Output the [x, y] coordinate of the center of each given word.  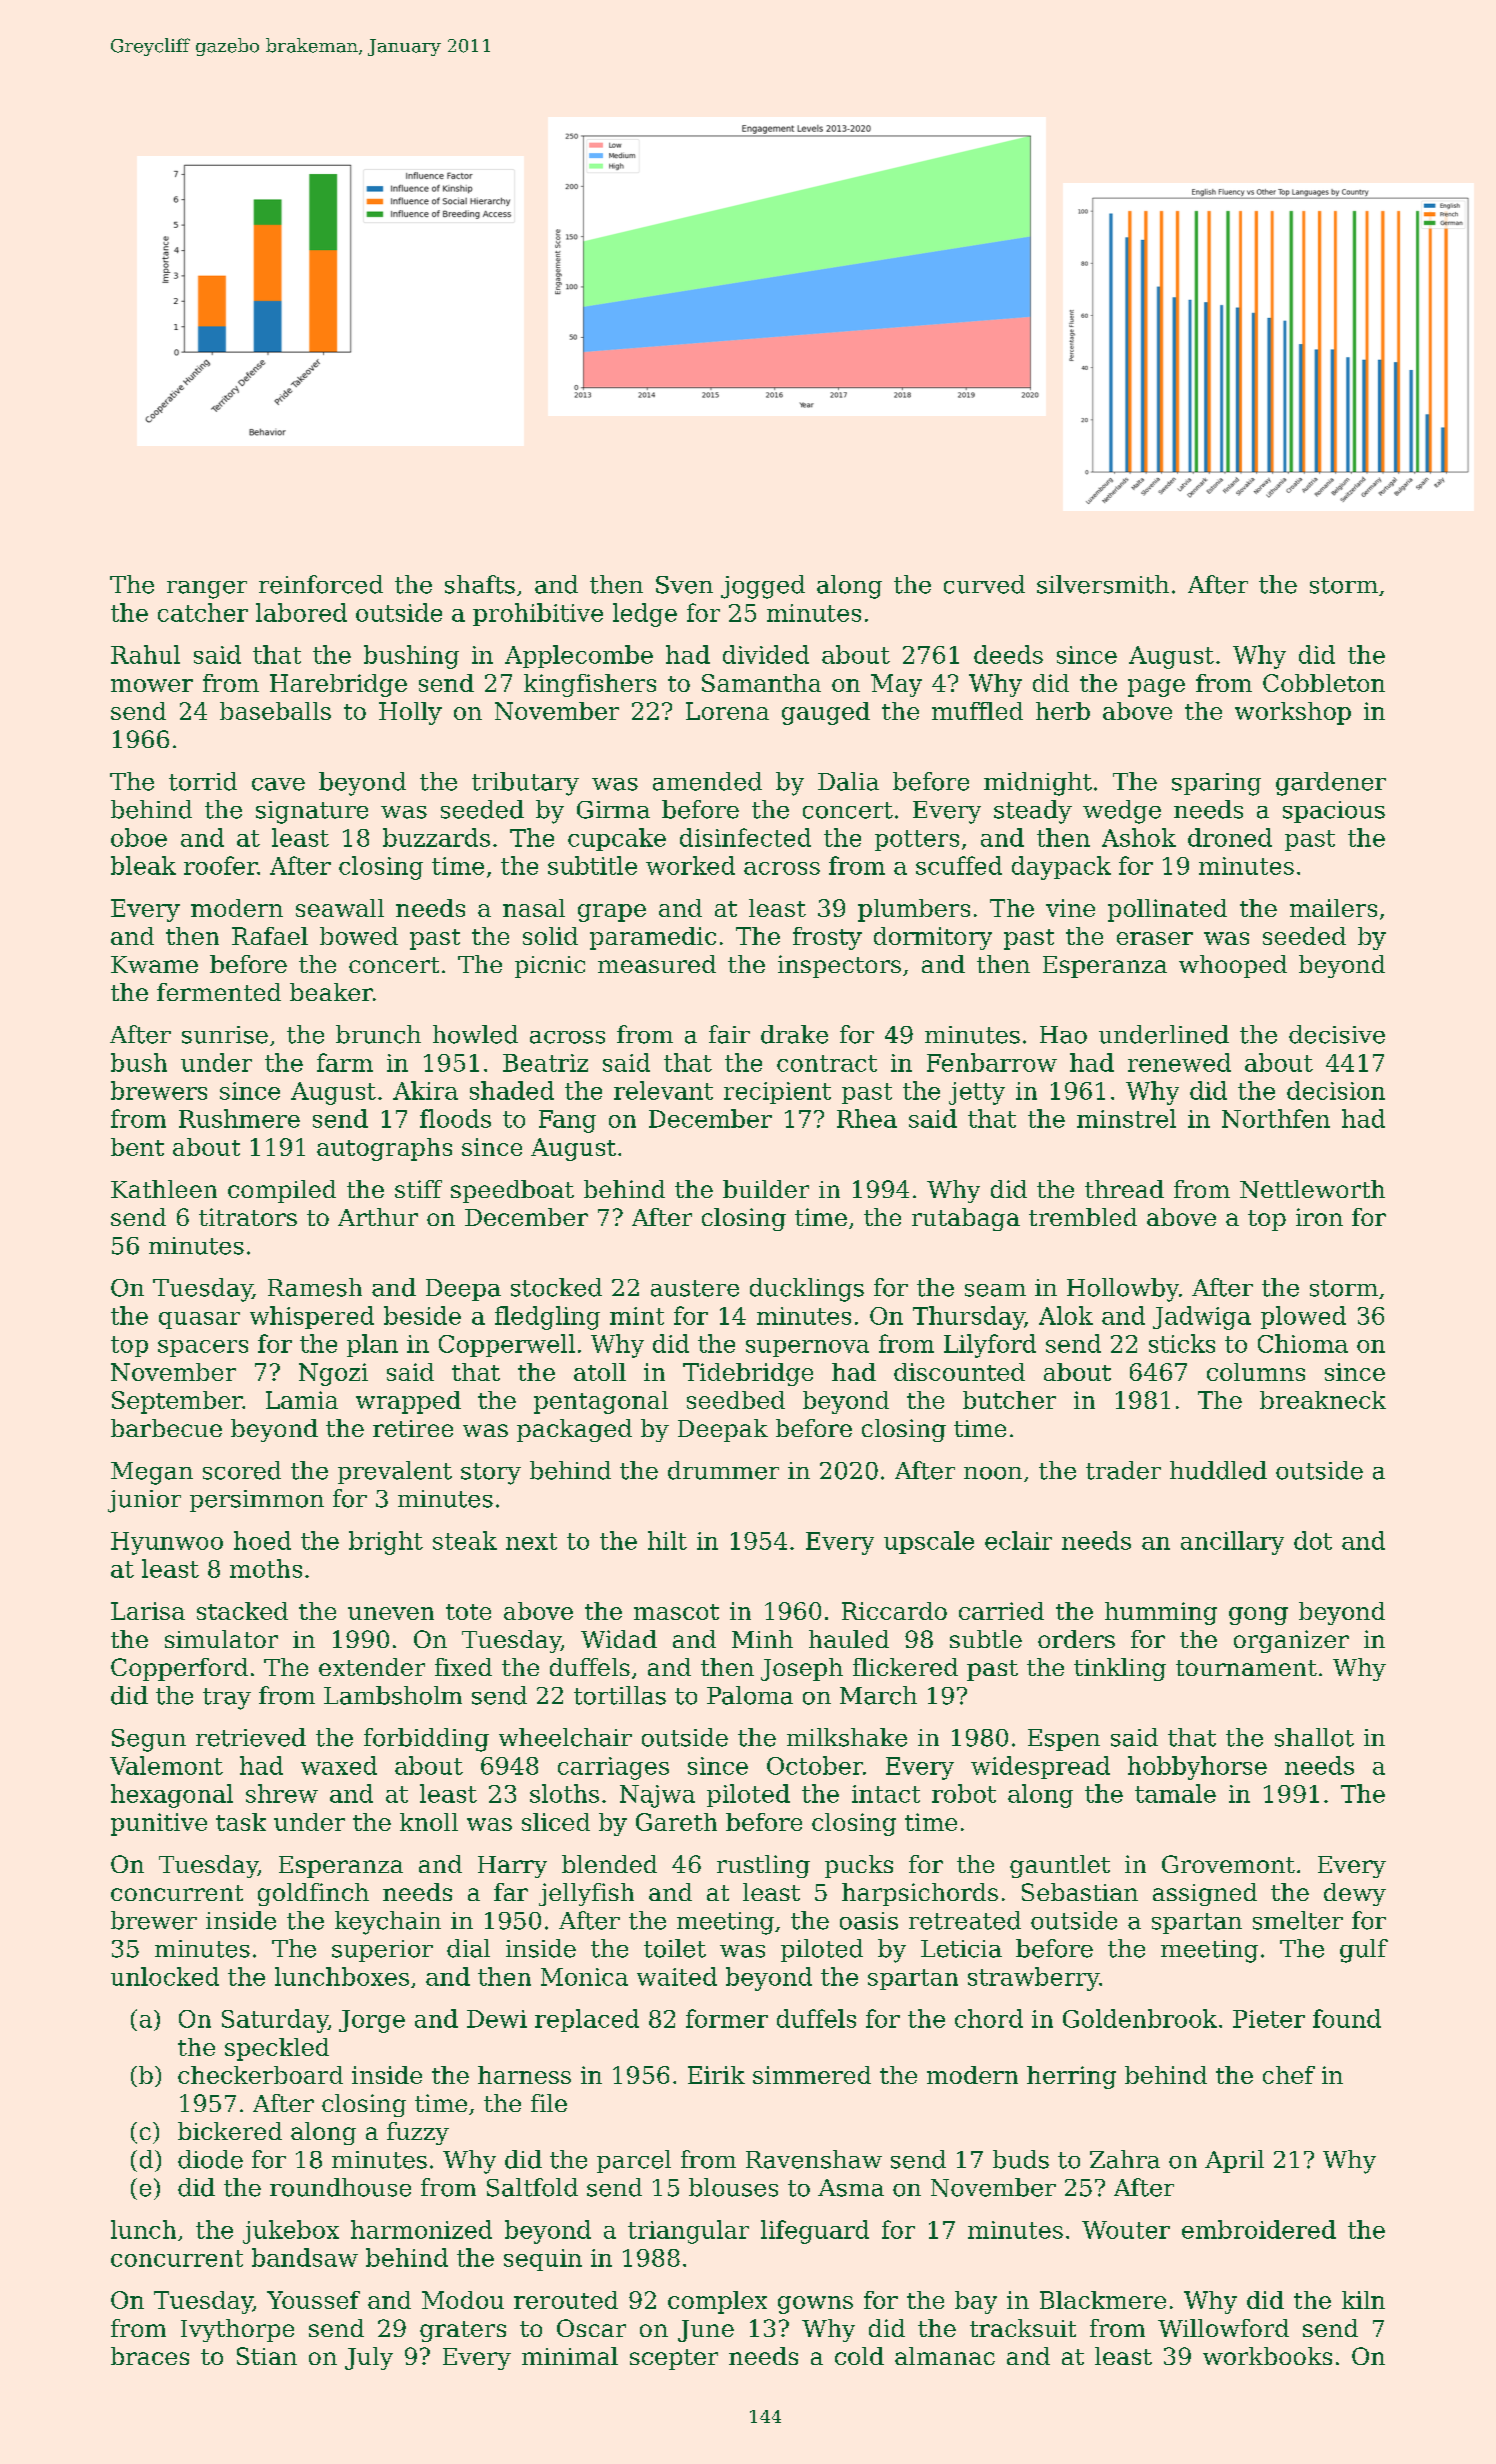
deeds [1008, 654]
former [727, 2018]
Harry [512, 1867]
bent [137, 1147]
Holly [410, 713]
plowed [1303, 1317]
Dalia [848, 781]
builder [766, 1189]
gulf [1364, 1951]
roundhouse [340, 2187]
